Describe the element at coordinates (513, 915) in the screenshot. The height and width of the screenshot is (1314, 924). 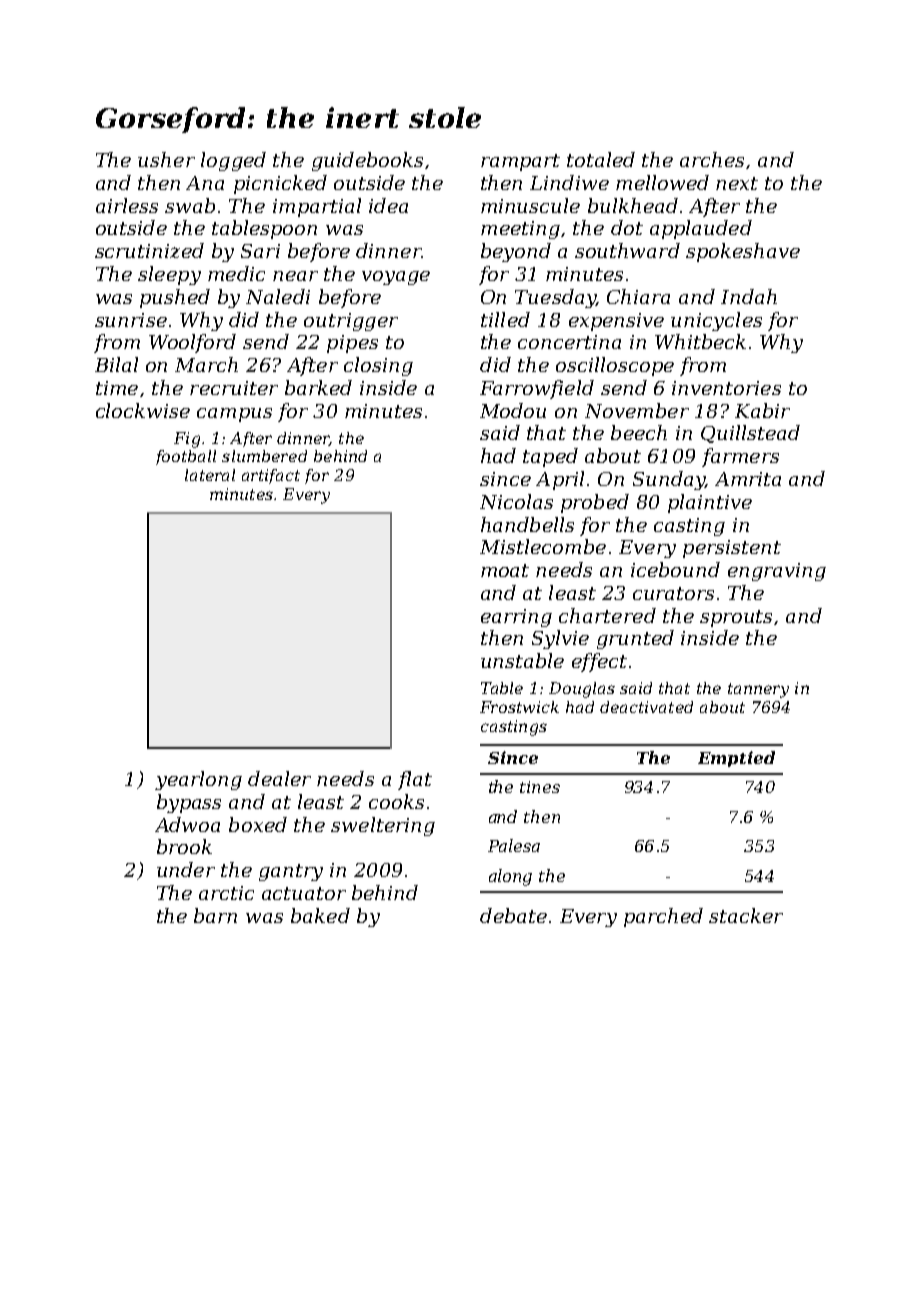
I see `debate` at that location.
